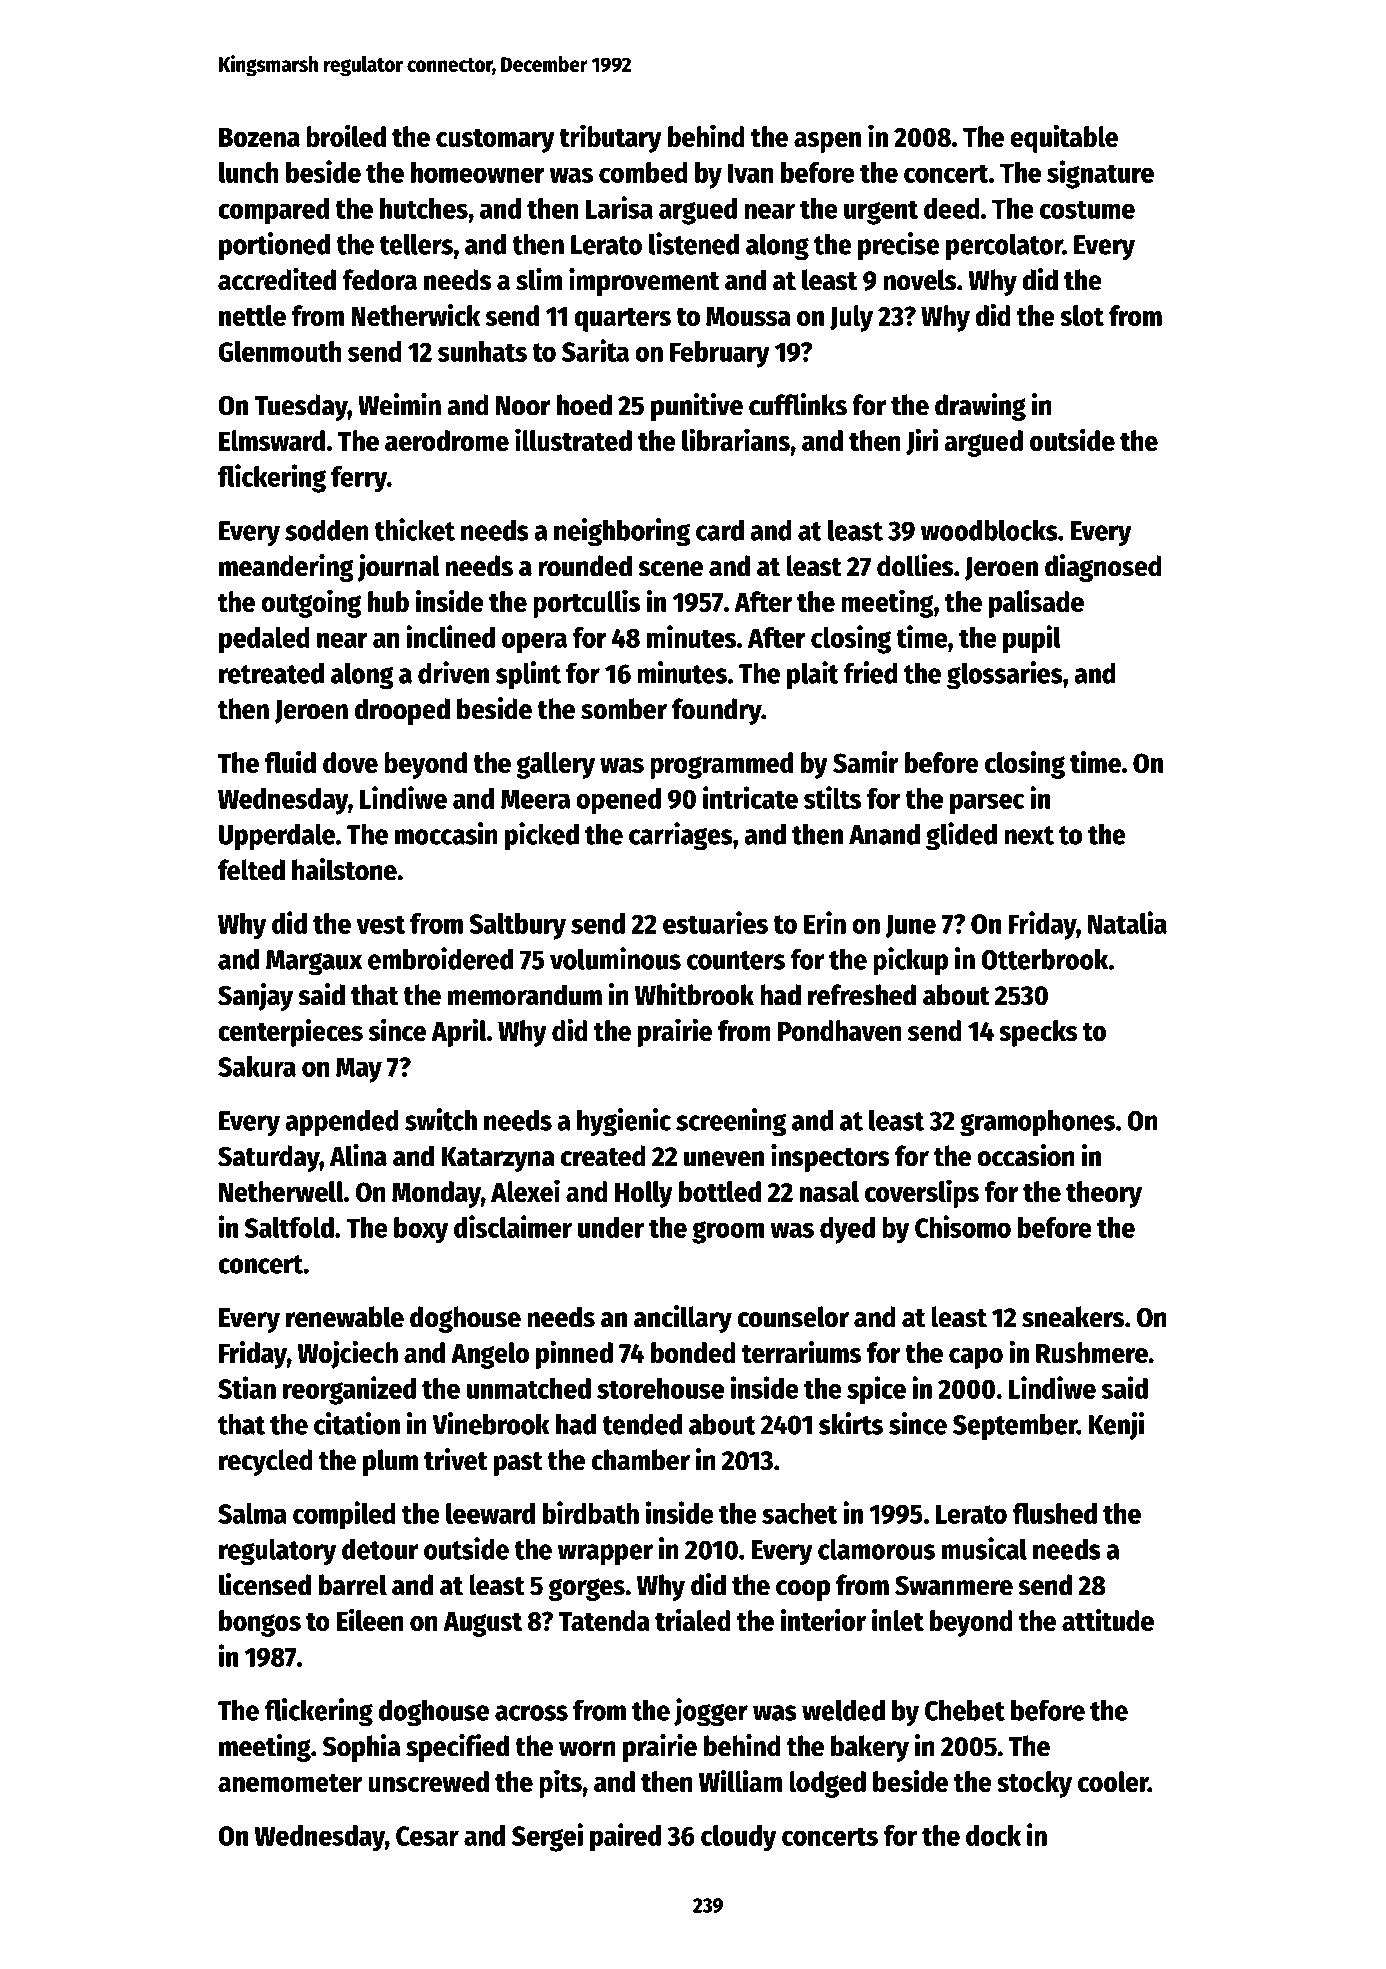 The height and width of the screenshot is (1969, 1386). What do you see at coordinates (495, 141) in the screenshot?
I see `customary` at bounding box center [495, 141].
